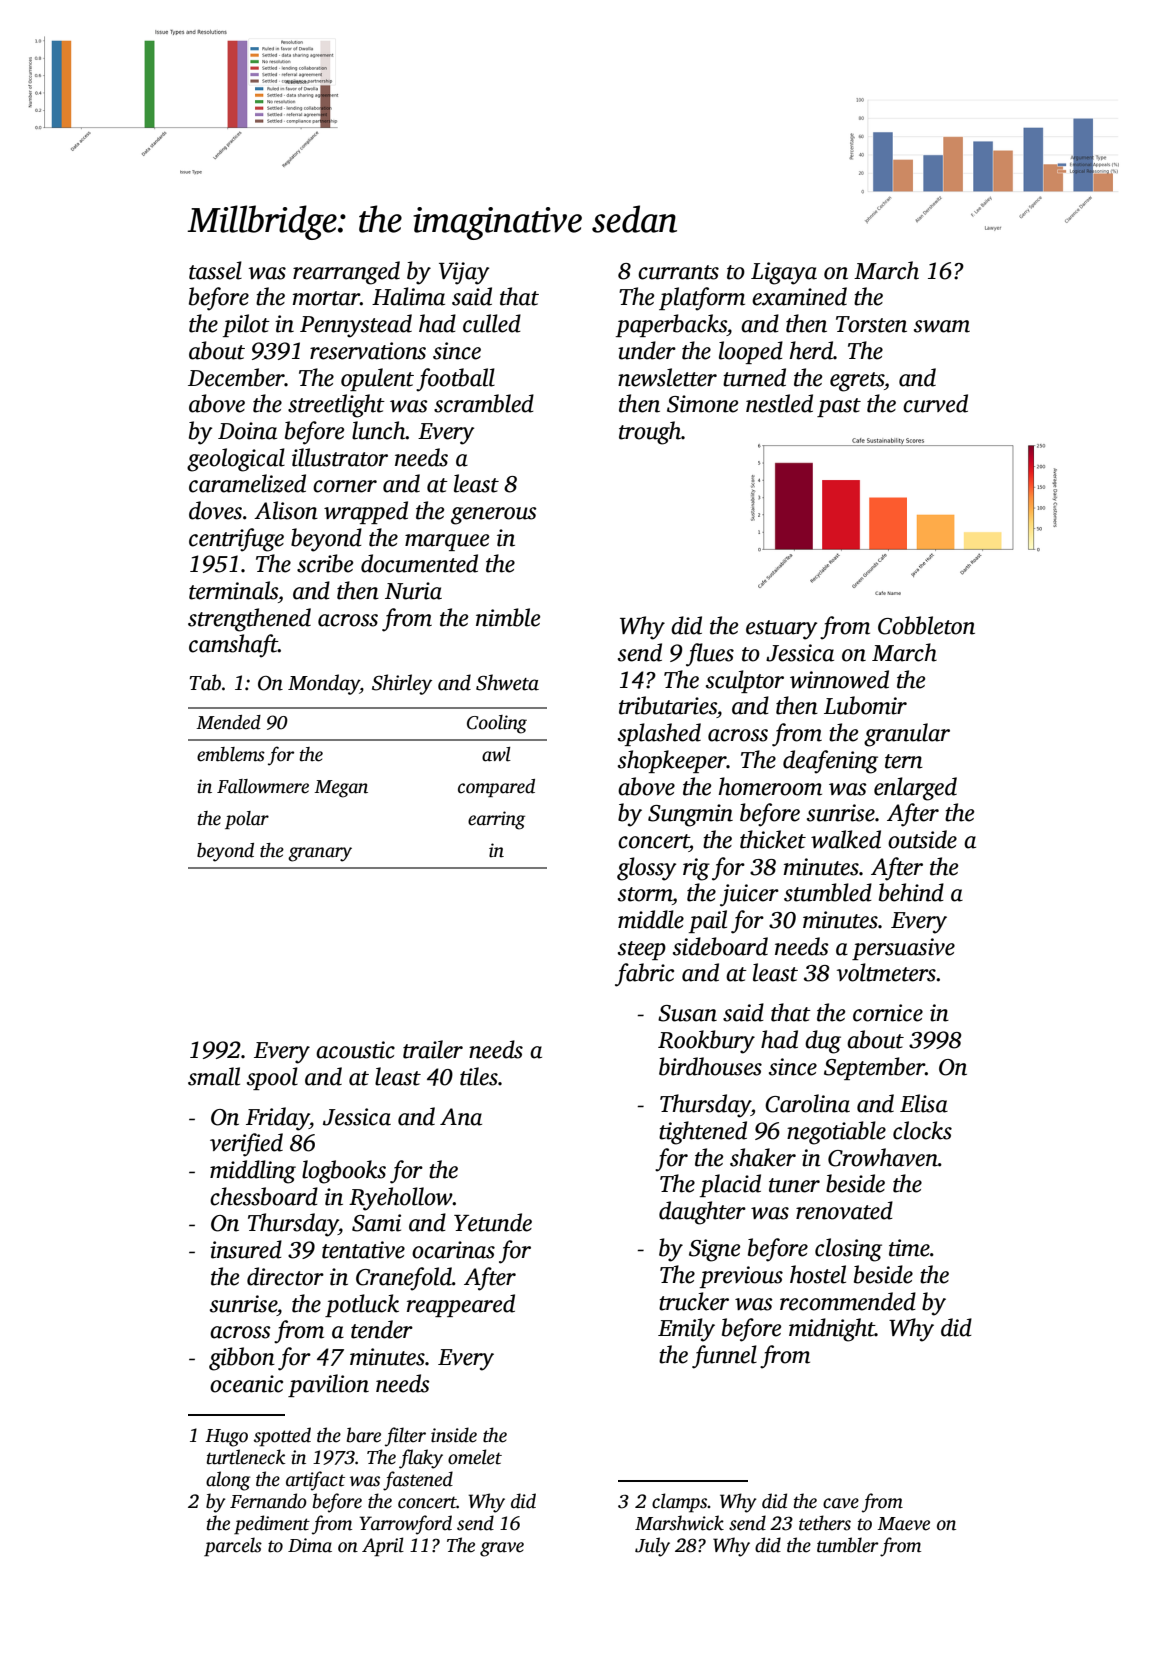  What do you see at coordinates (781, 630) in the screenshot?
I see `estuary` at bounding box center [781, 630].
